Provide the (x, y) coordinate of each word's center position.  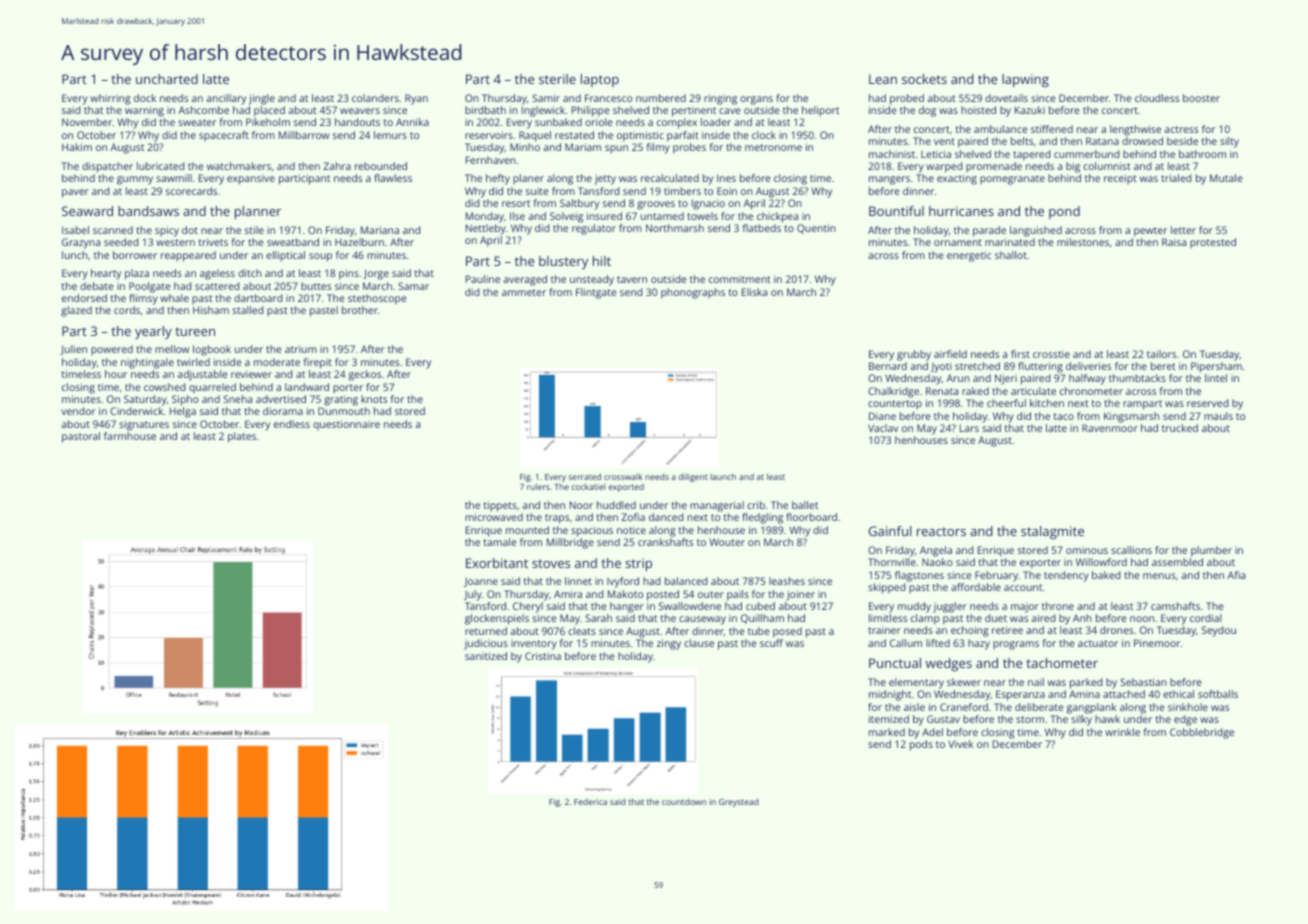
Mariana (380, 230)
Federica (590, 801)
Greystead (739, 803)
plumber (1211, 551)
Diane (882, 416)
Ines (726, 178)
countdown (684, 802)
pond (1064, 212)
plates (242, 437)
